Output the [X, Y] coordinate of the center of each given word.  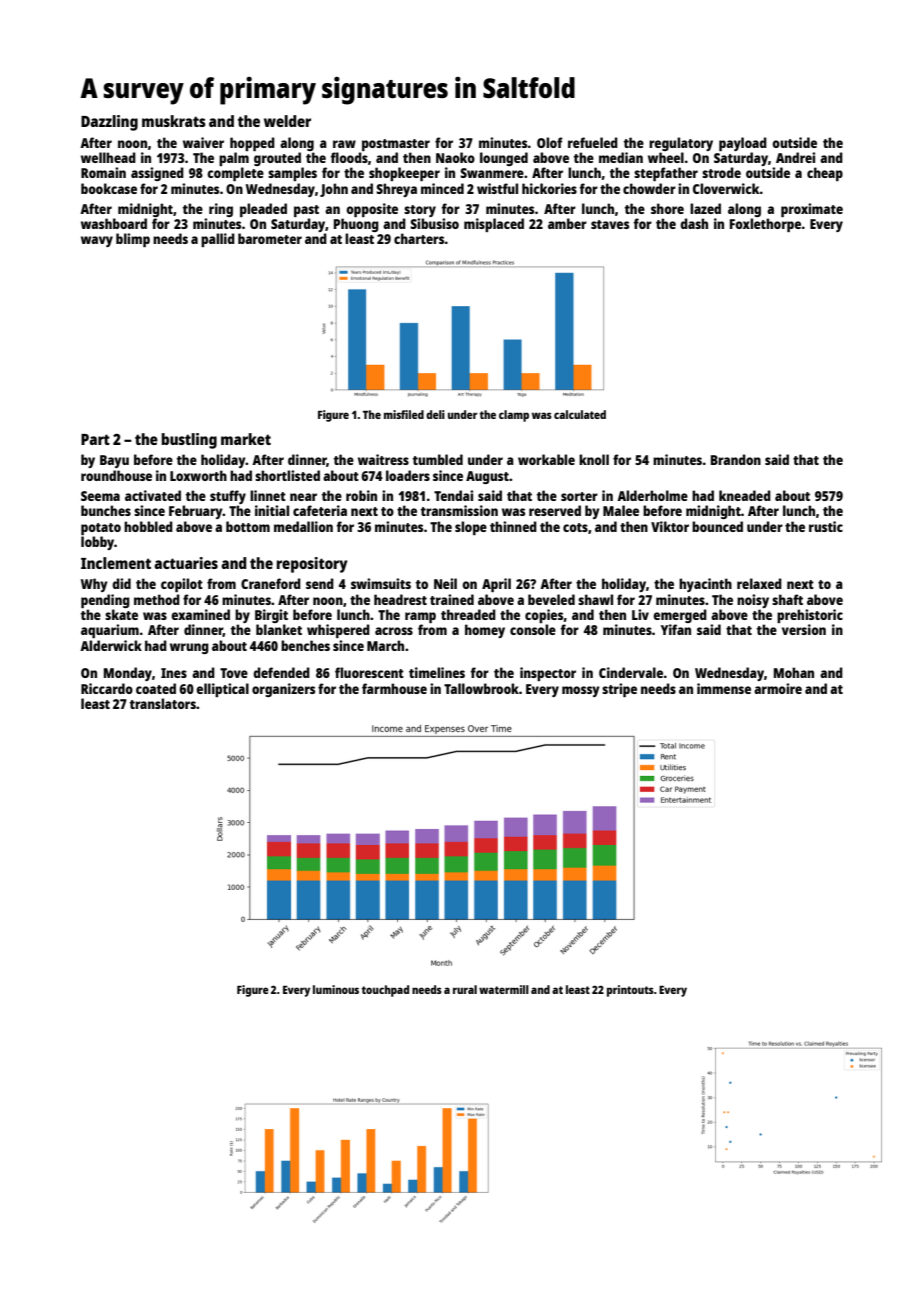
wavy [97, 241]
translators [163, 703]
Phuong [356, 225]
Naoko [455, 157]
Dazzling [109, 123]
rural [465, 989]
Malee [621, 510]
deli [435, 414]
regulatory [681, 144]
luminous [336, 989]
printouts [630, 991]
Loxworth [198, 475]
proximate [812, 210]
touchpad [385, 991]
